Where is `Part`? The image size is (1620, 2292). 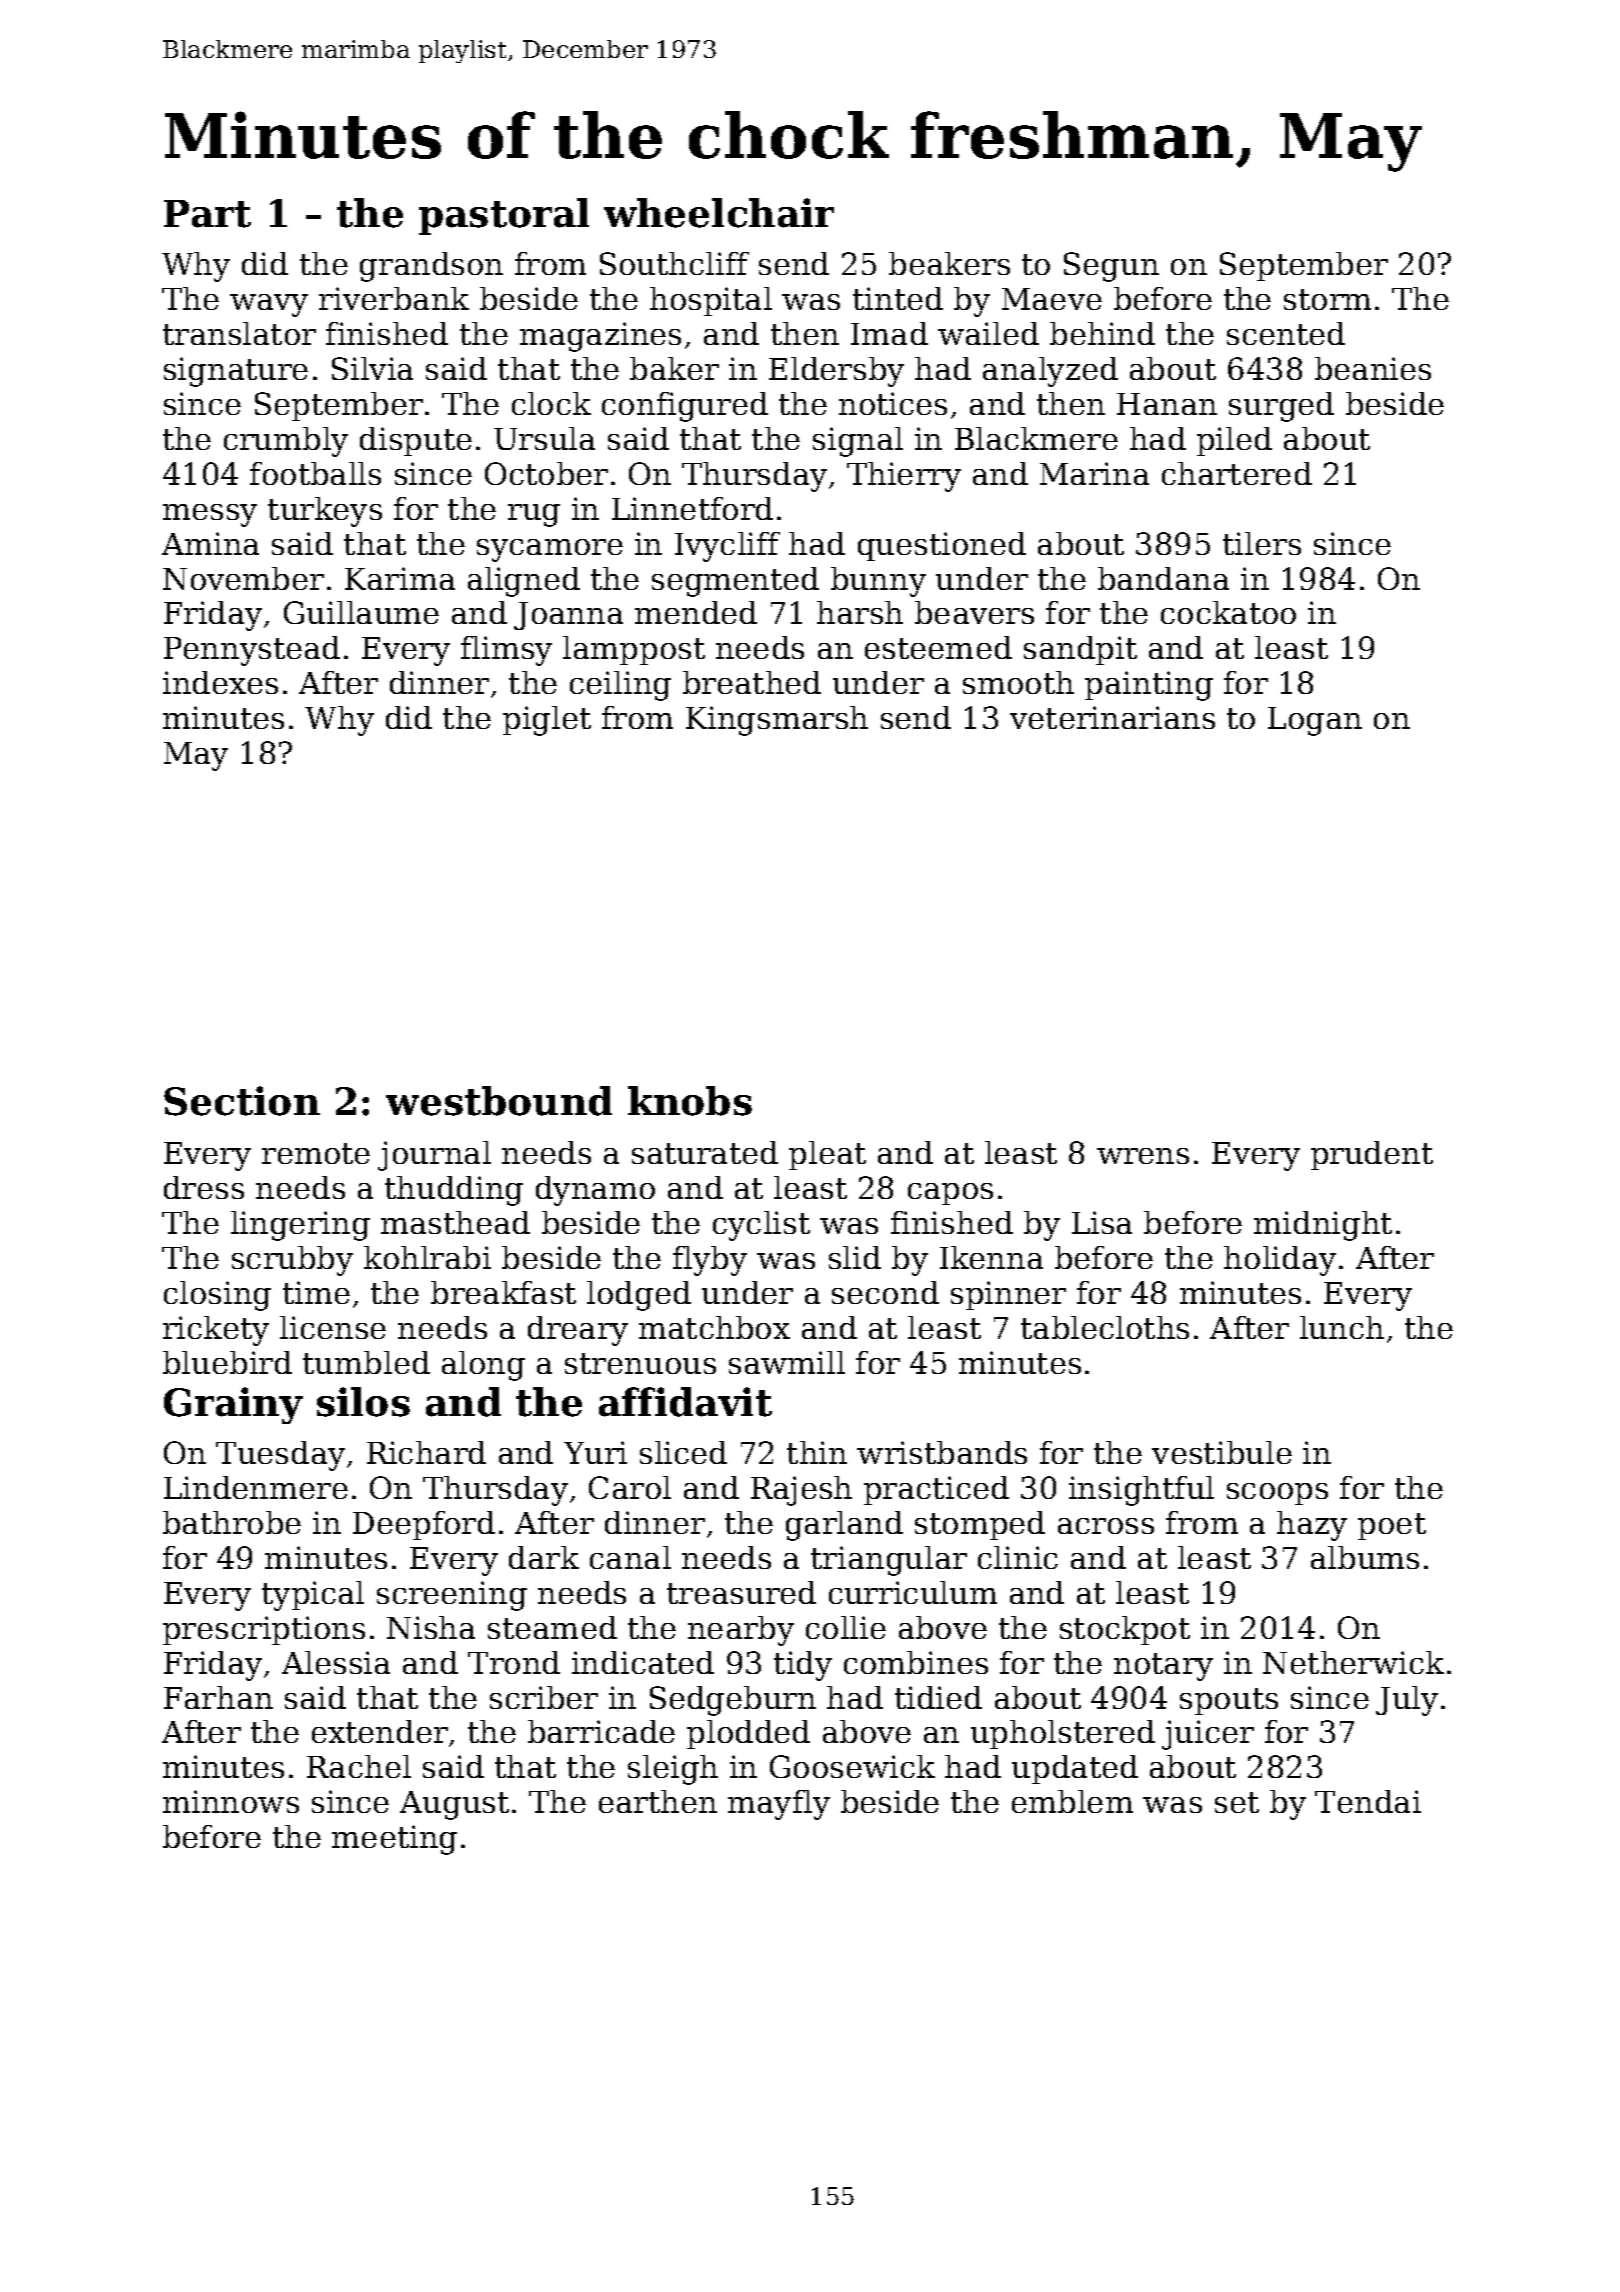 Part is located at coordinates (207, 214).
